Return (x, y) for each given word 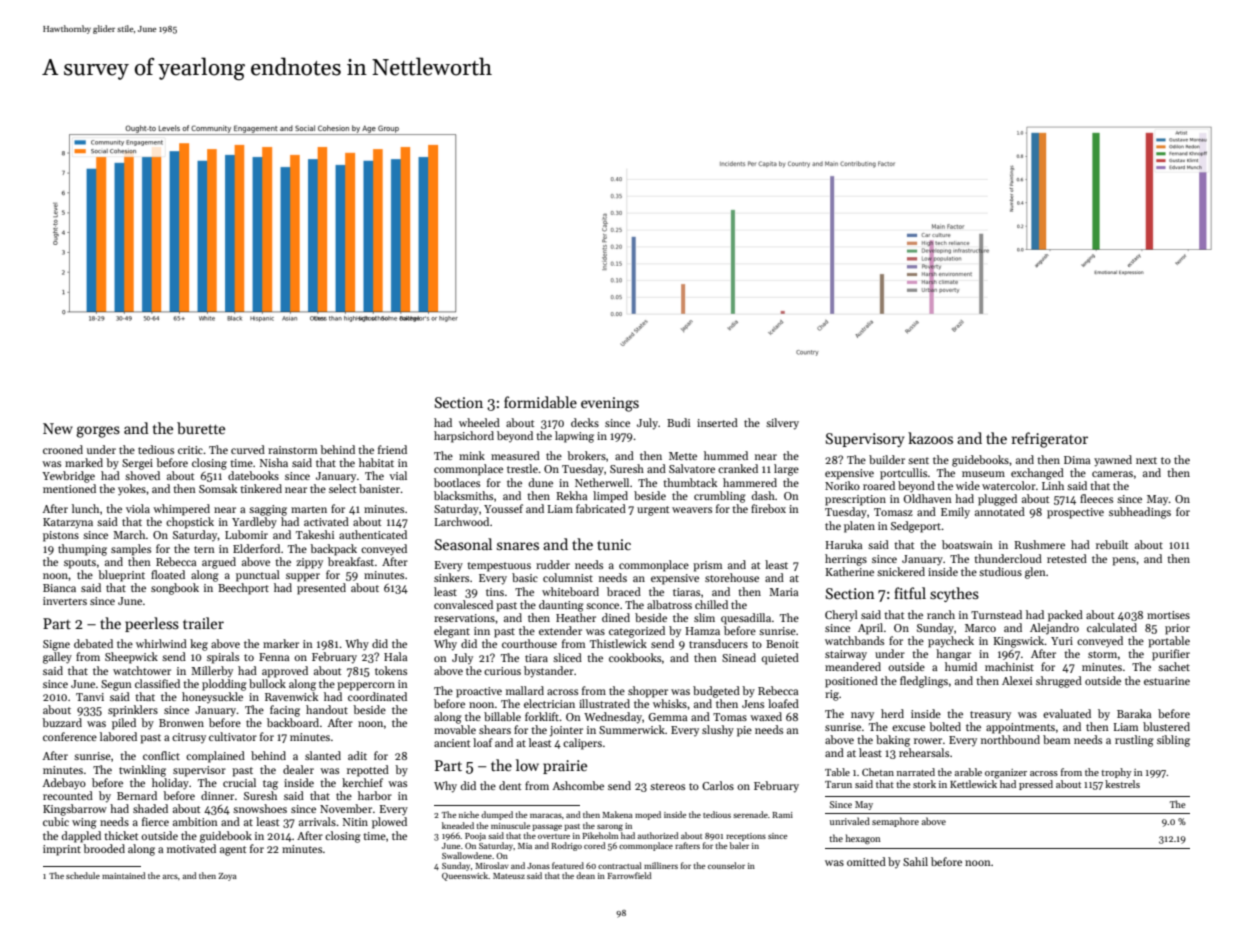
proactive (479, 692)
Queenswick (465, 876)
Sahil (915, 861)
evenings (610, 404)
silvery (782, 424)
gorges (98, 432)
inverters (65, 601)
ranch (941, 614)
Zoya (227, 877)
